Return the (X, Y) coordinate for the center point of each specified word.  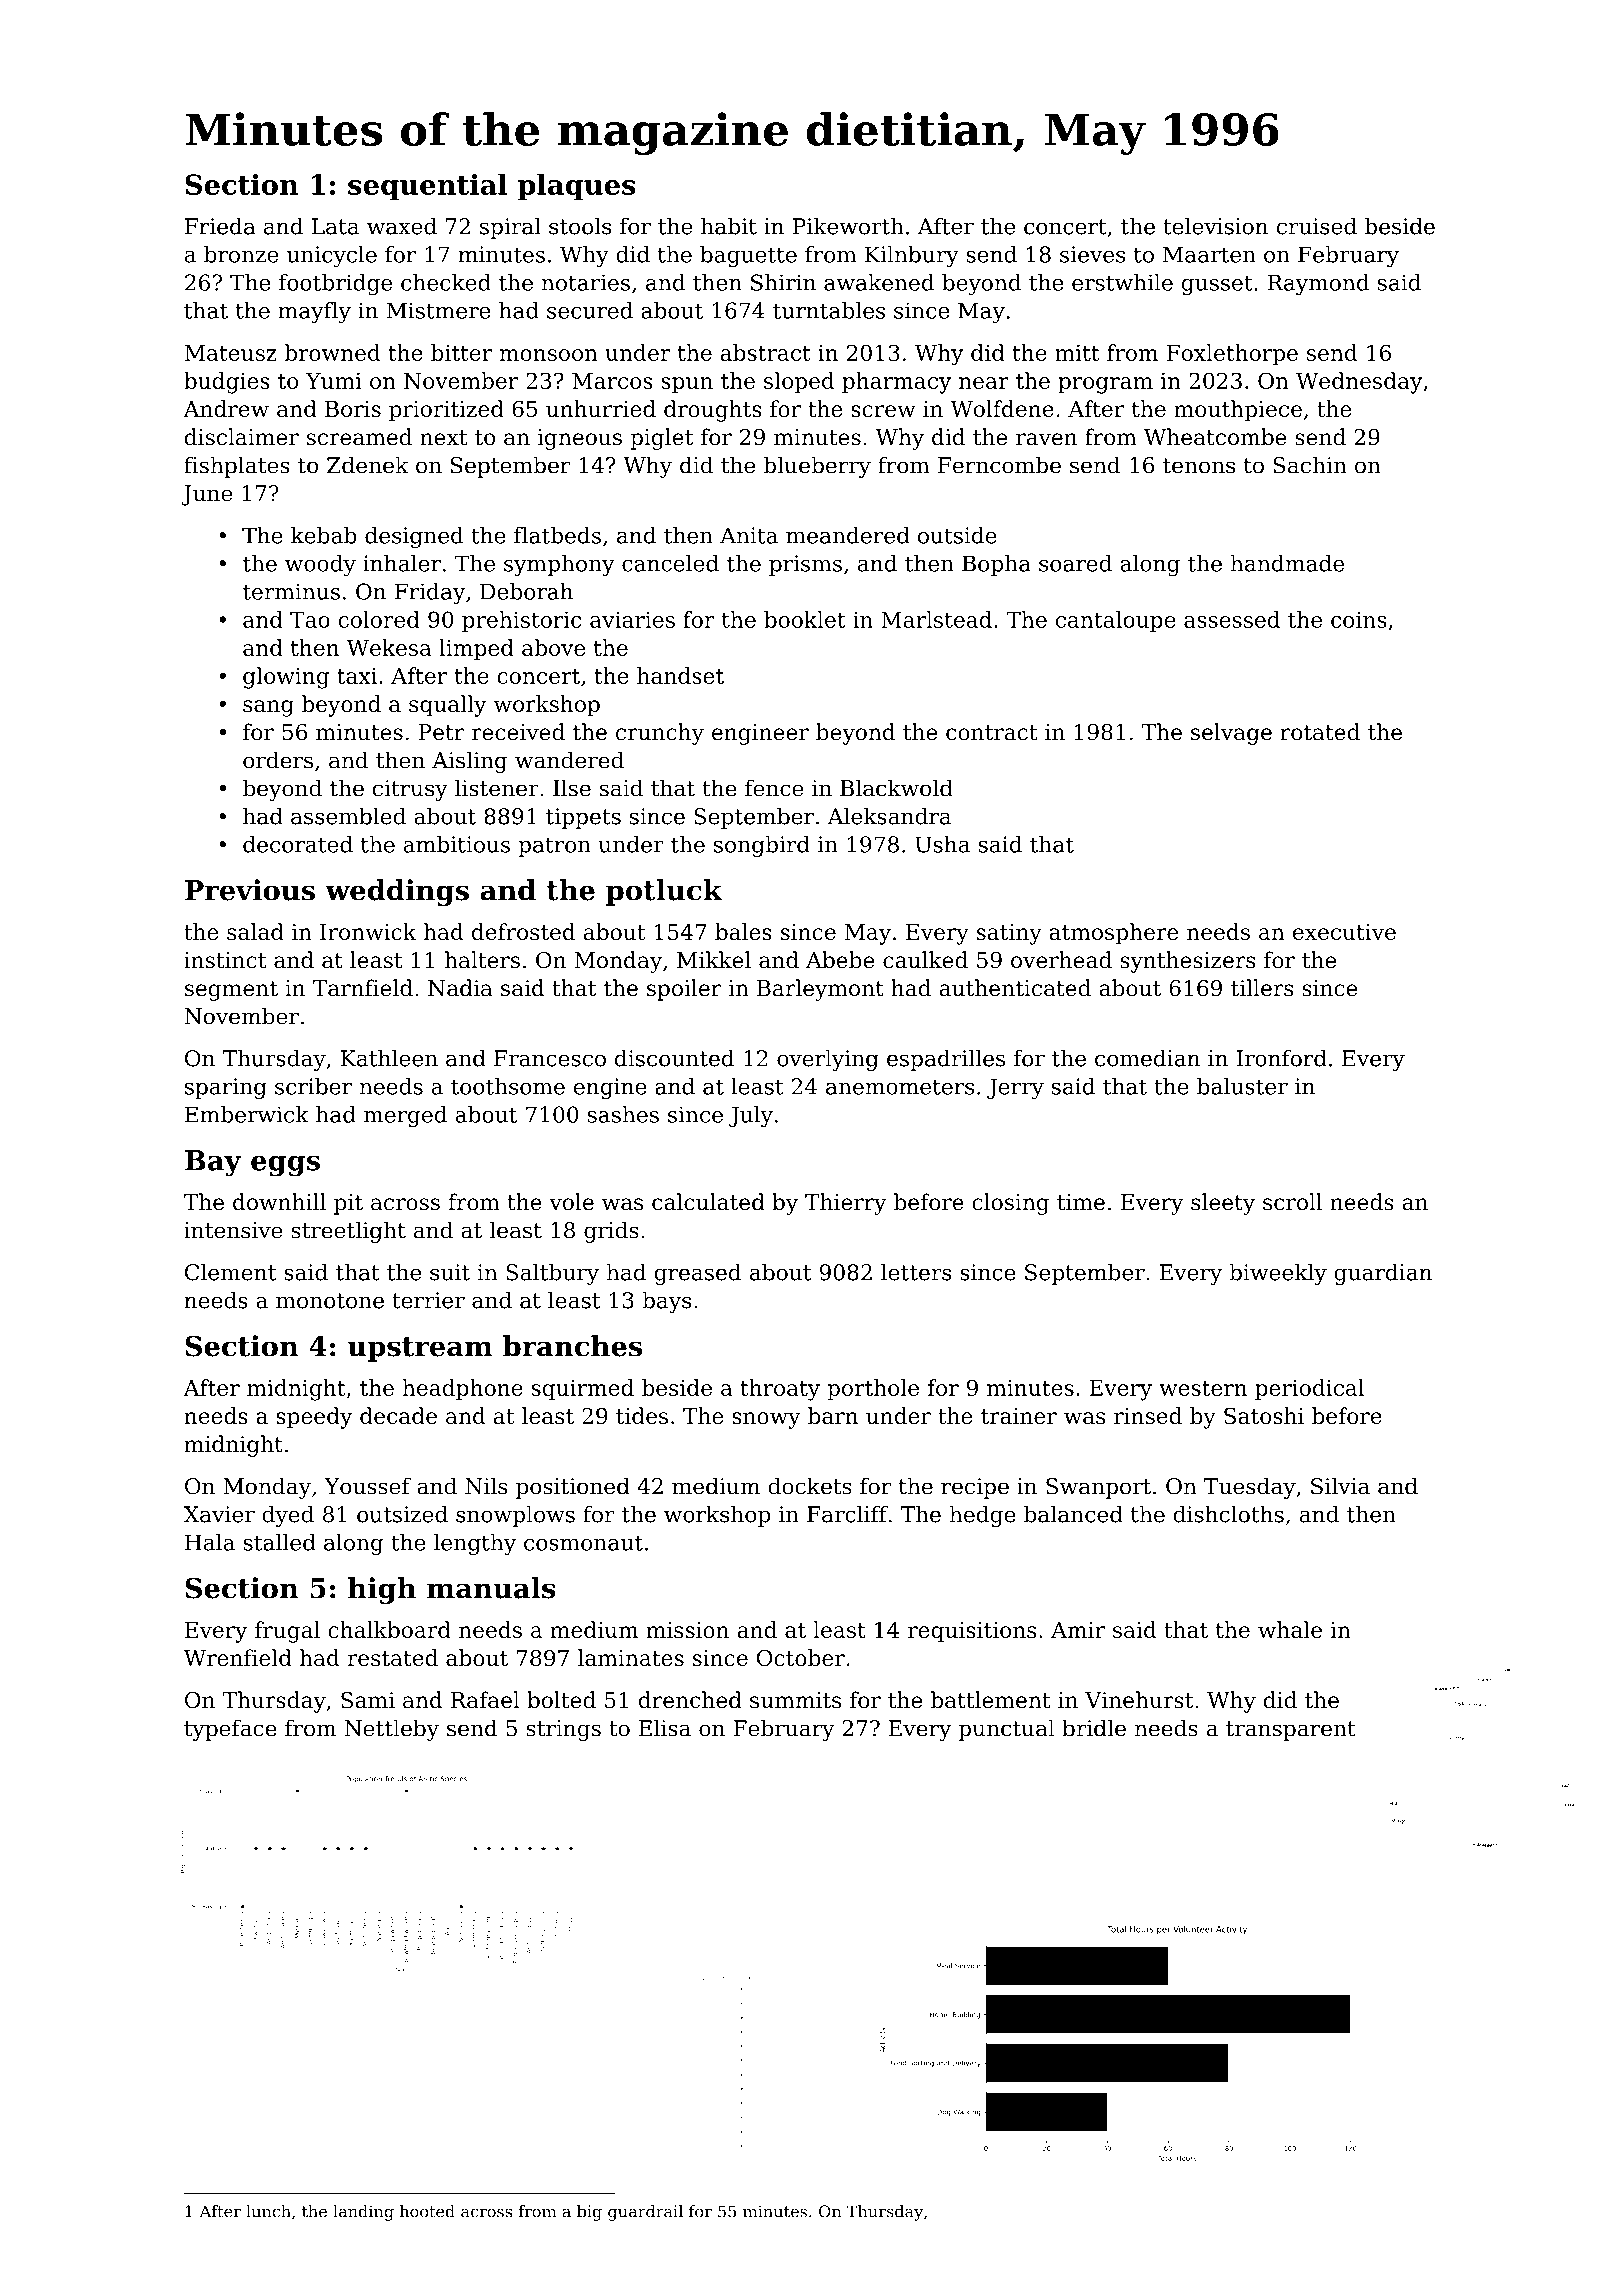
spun (687, 385)
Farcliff (847, 1514)
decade (398, 1415)
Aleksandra (889, 816)
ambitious (457, 844)
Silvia (1340, 1486)
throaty (780, 1390)
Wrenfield (238, 1657)
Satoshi (1264, 1415)
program (1105, 385)
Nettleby (391, 1730)
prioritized (446, 411)
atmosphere (1113, 934)
